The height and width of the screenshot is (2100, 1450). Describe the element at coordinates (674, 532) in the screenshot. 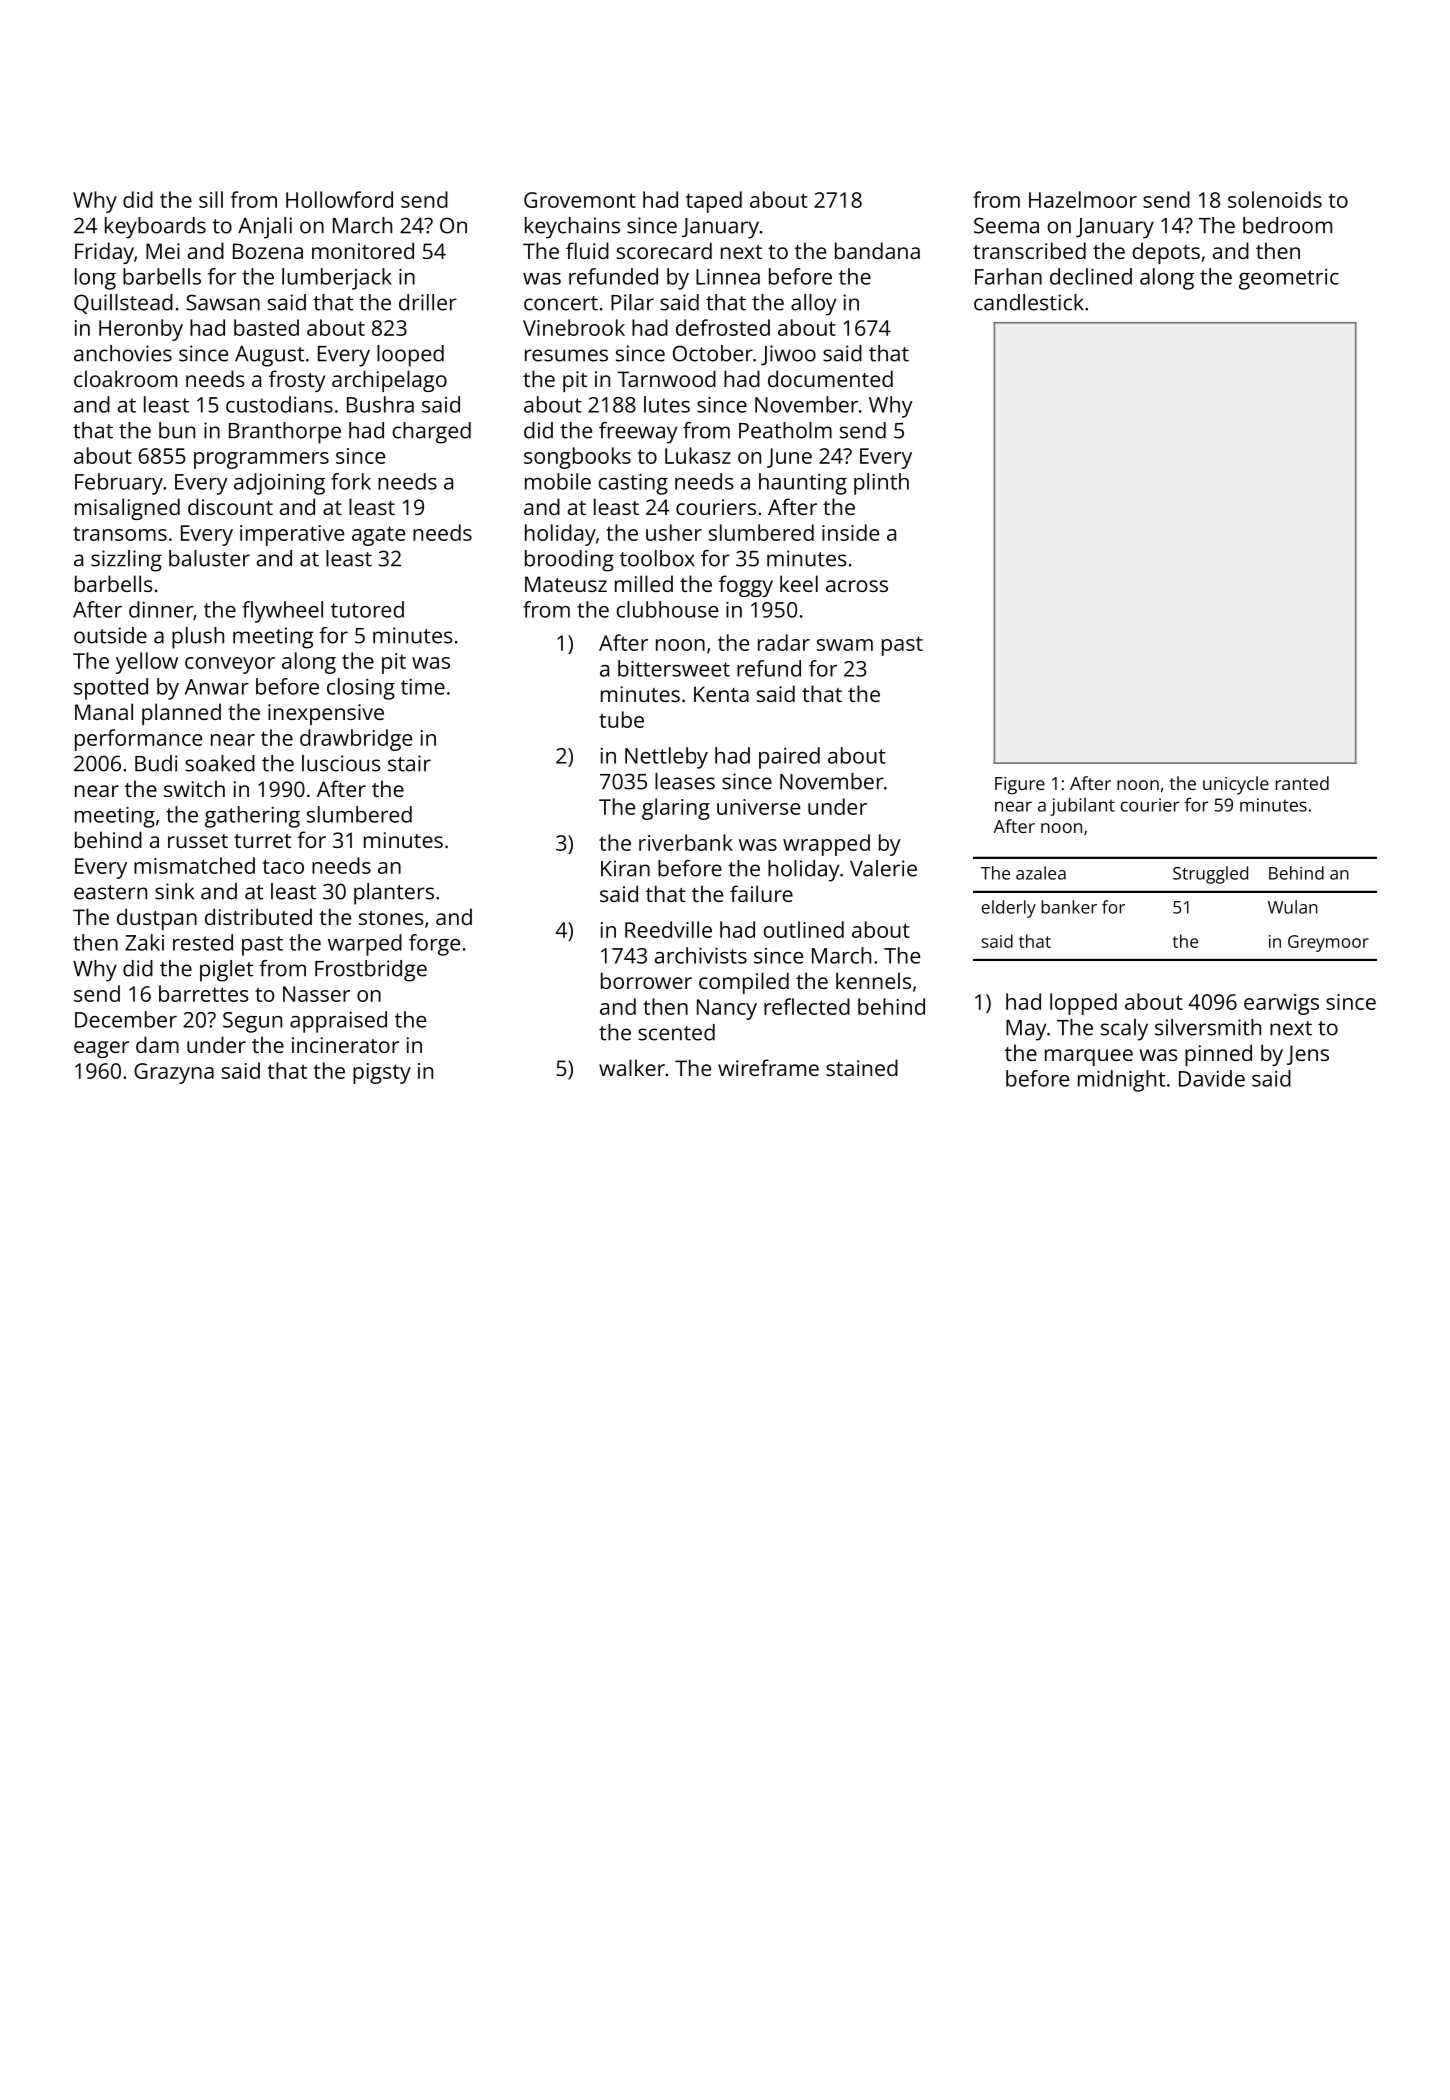

I see `usher` at that location.
